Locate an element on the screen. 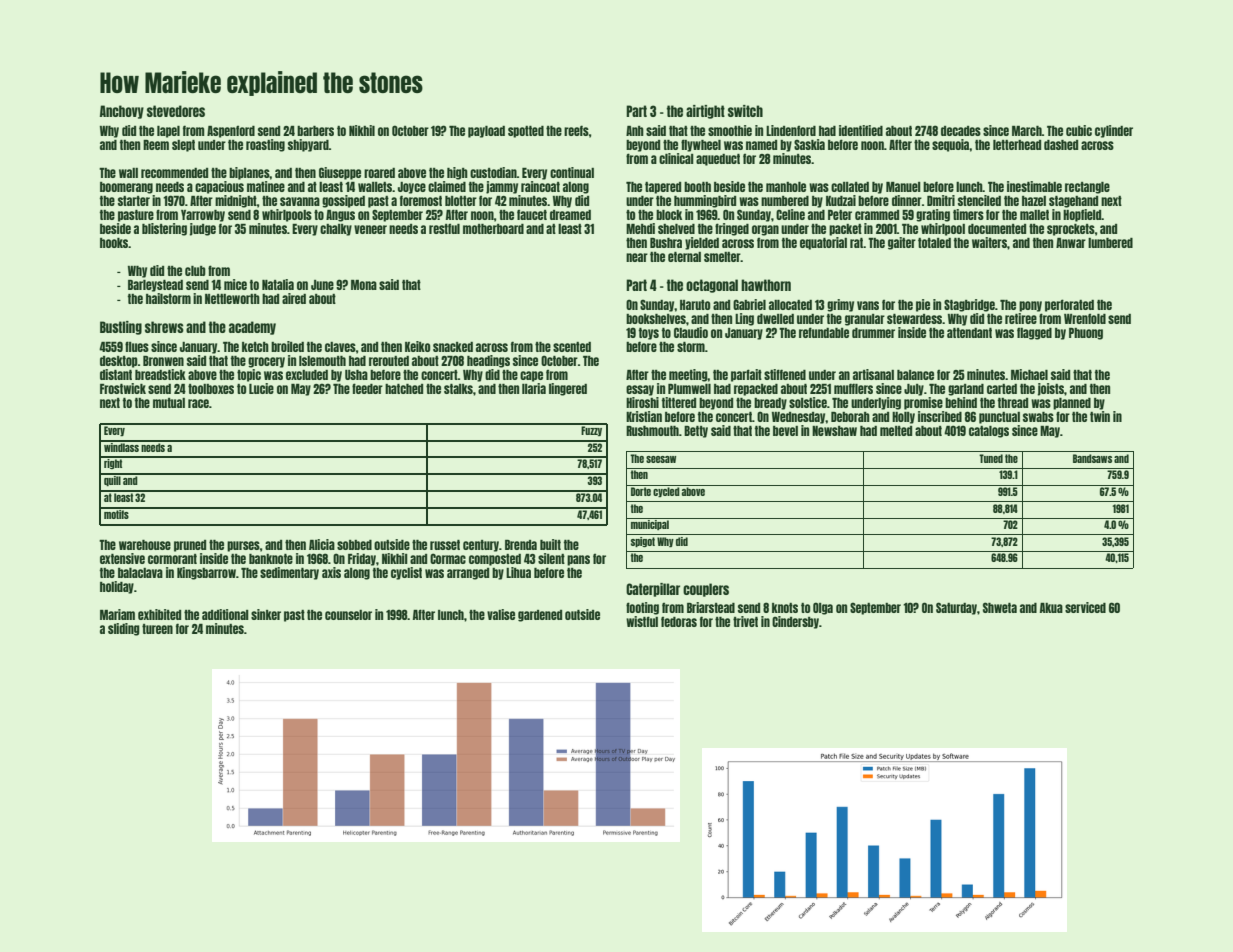  warehouse is located at coordinates (145, 545).
